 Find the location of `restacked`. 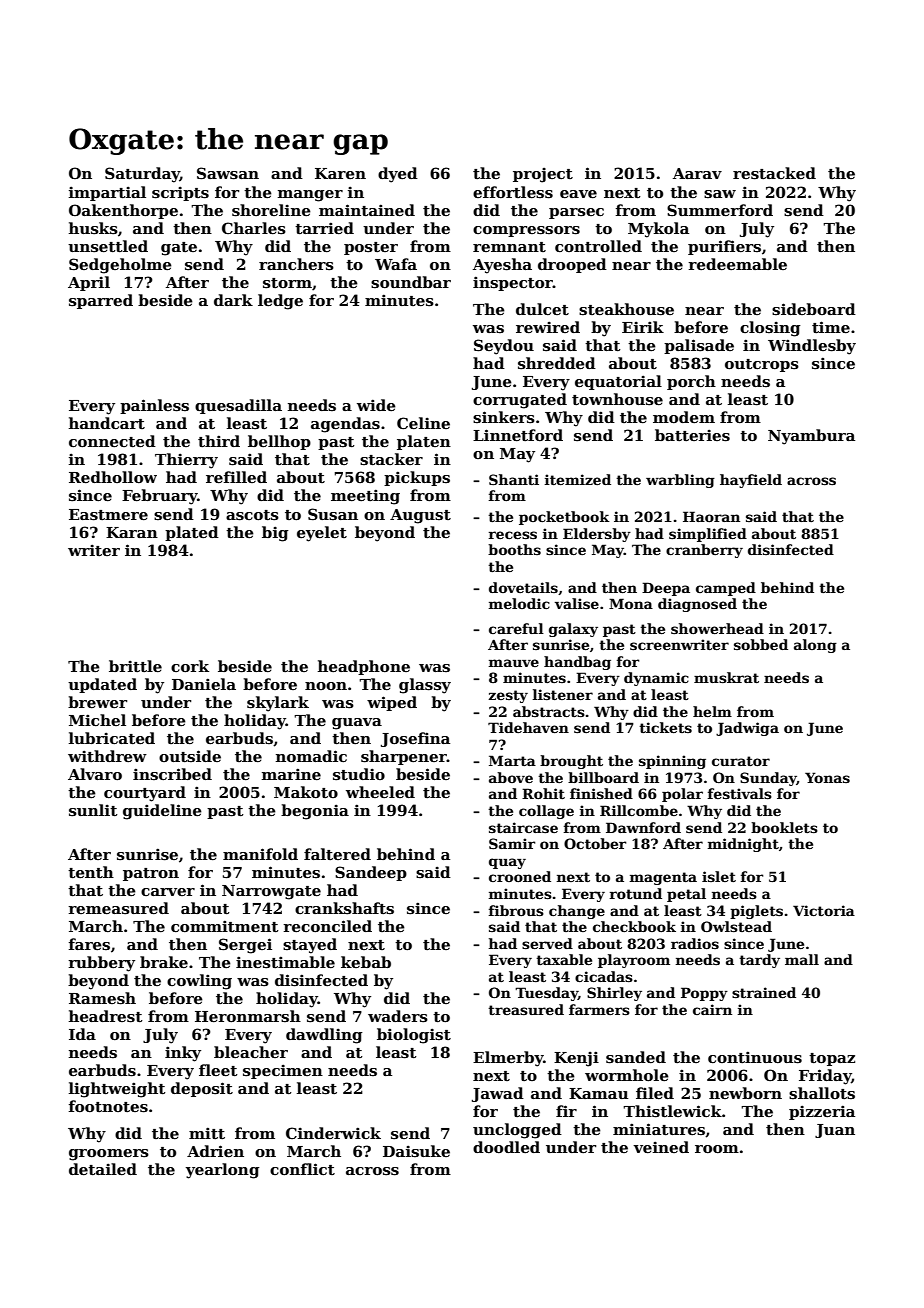

restacked is located at coordinates (774, 173).
